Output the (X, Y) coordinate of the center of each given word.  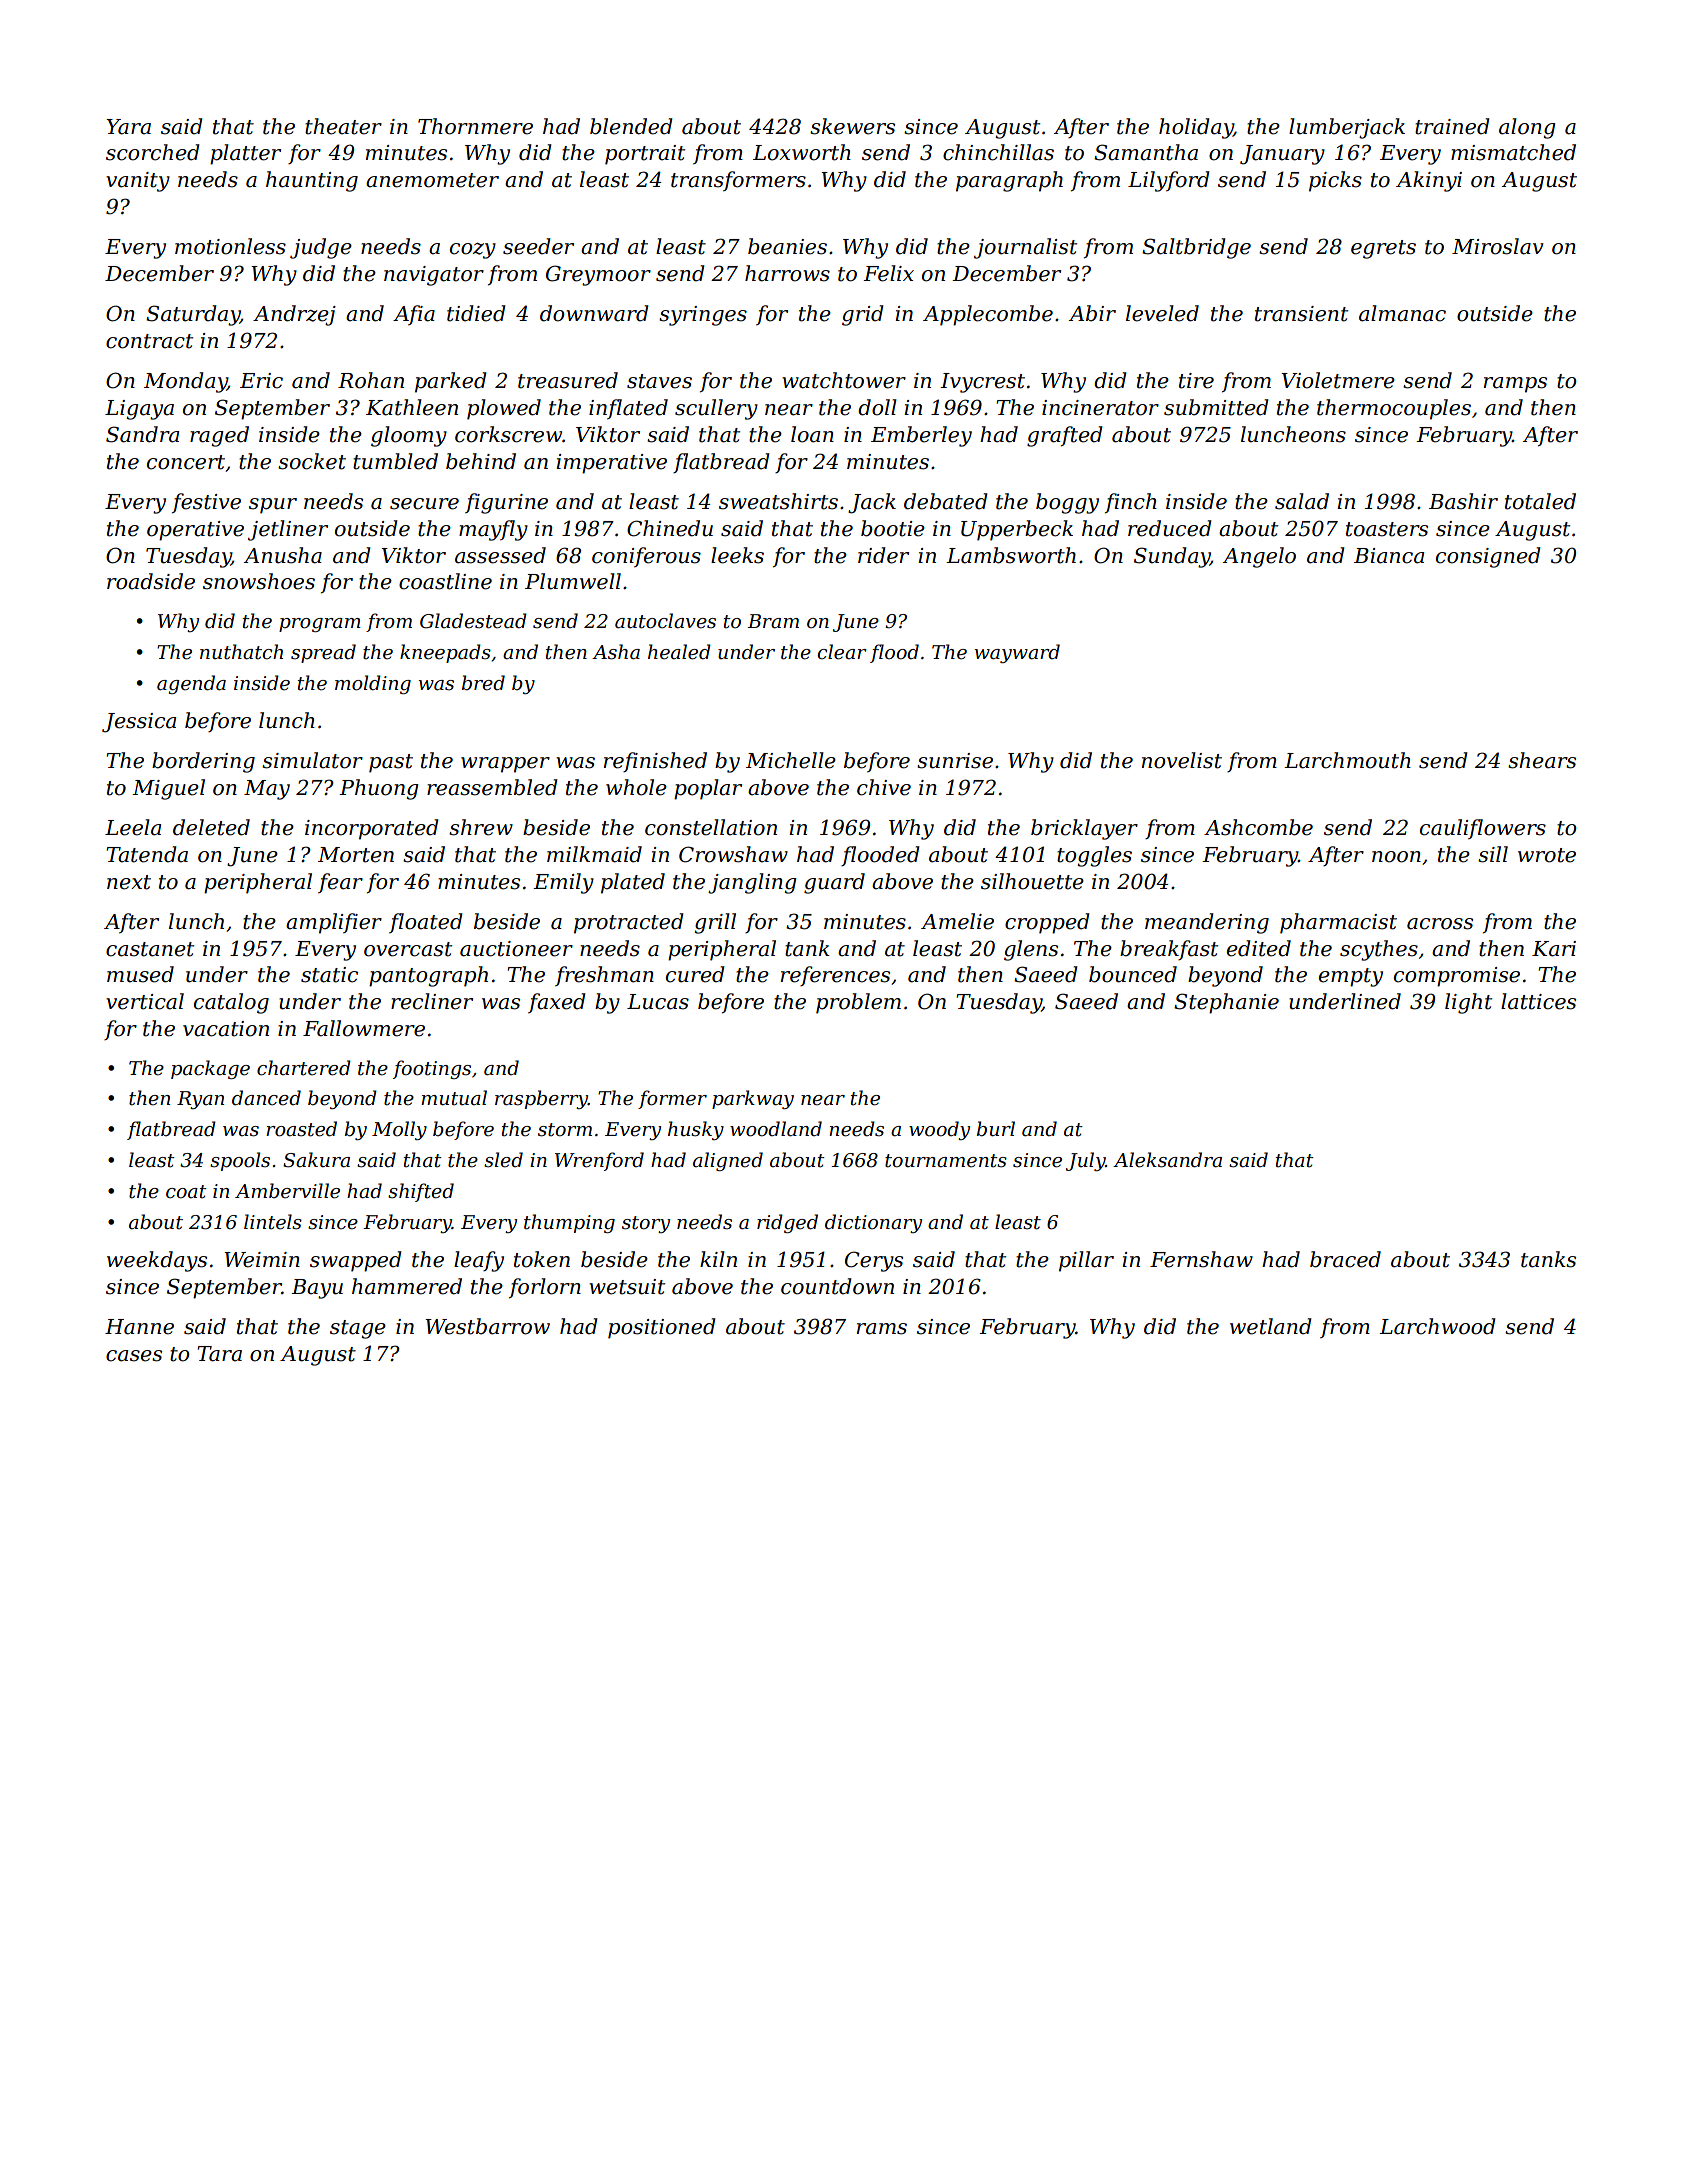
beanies (787, 246)
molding (373, 684)
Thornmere (475, 126)
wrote (1547, 855)
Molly (399, 1130)
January (1282, 155)
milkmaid (594, 854)
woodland (776, 1129)
